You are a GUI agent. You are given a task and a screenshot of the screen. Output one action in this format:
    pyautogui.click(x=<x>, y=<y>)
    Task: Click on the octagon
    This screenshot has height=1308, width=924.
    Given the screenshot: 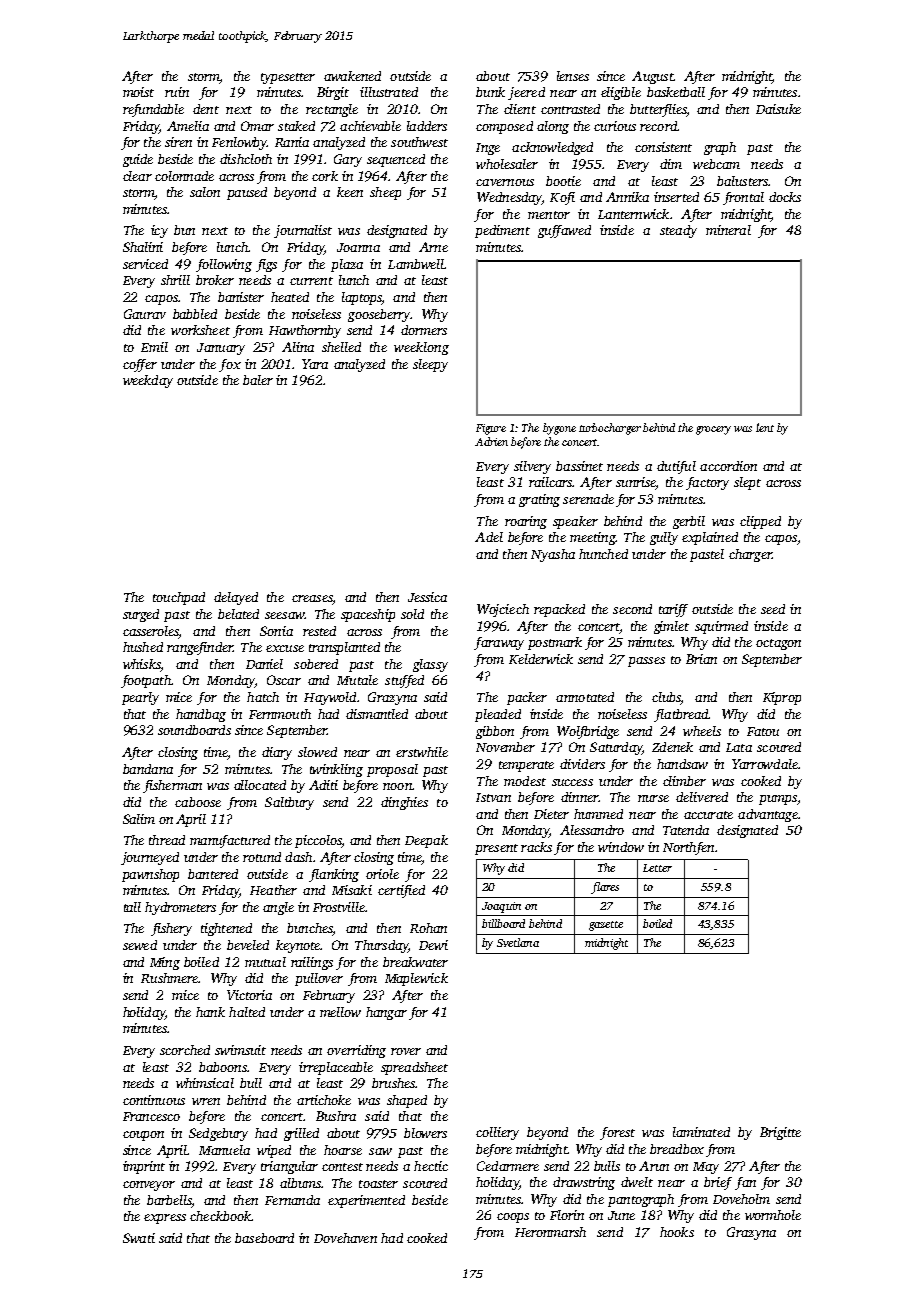 What is the action you would take?
    pyautogui.click(x=778, y=644)
